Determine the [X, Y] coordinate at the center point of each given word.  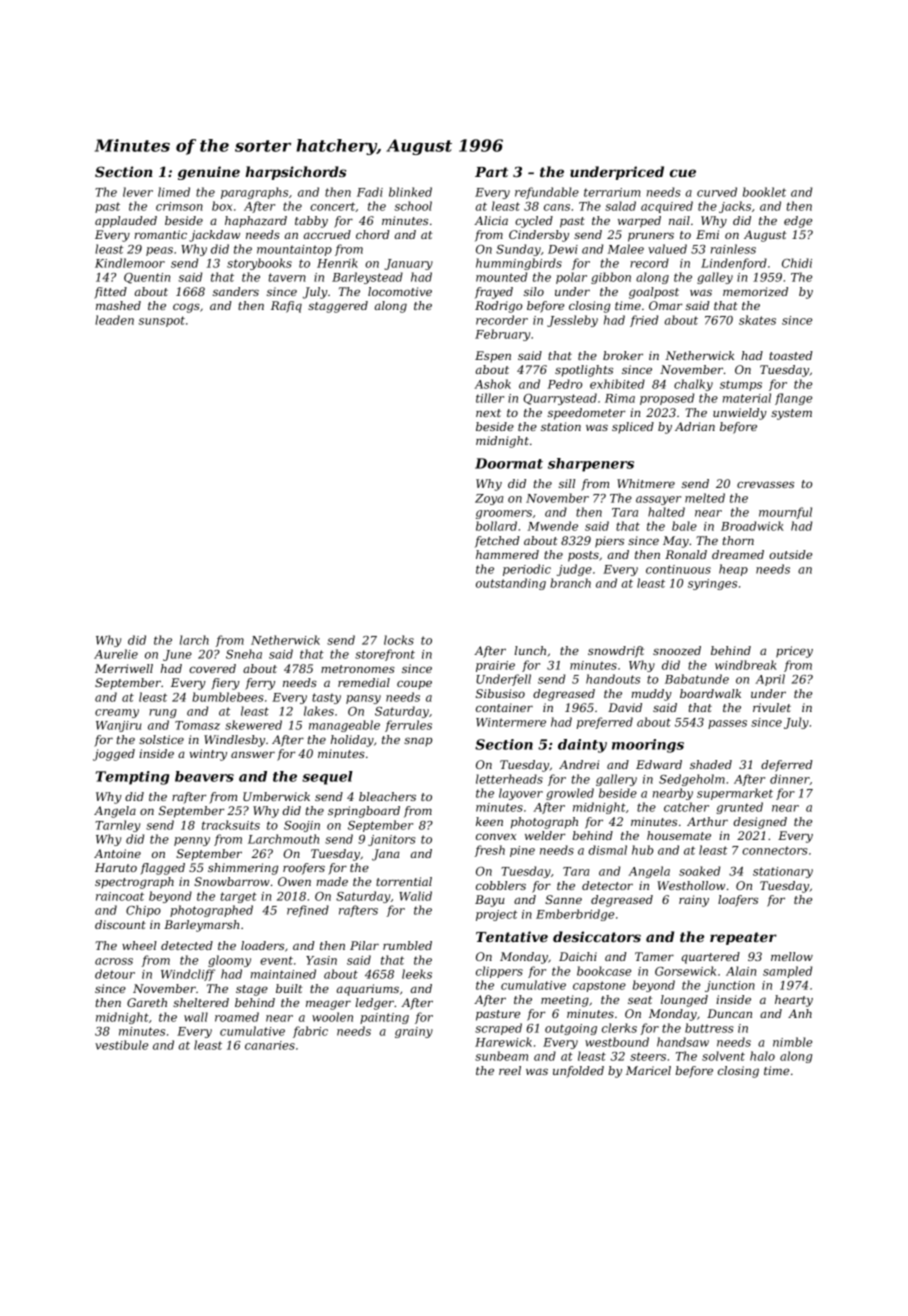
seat [640, 1000]
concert [332, 206]
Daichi [578, 956]
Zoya [489, 499]
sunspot [161, 321]
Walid [415, 896]
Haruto [116, 867]
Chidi [797, 263]
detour [115, 974]
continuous [678, 569]
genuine [209, 173]
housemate [679, 835]
